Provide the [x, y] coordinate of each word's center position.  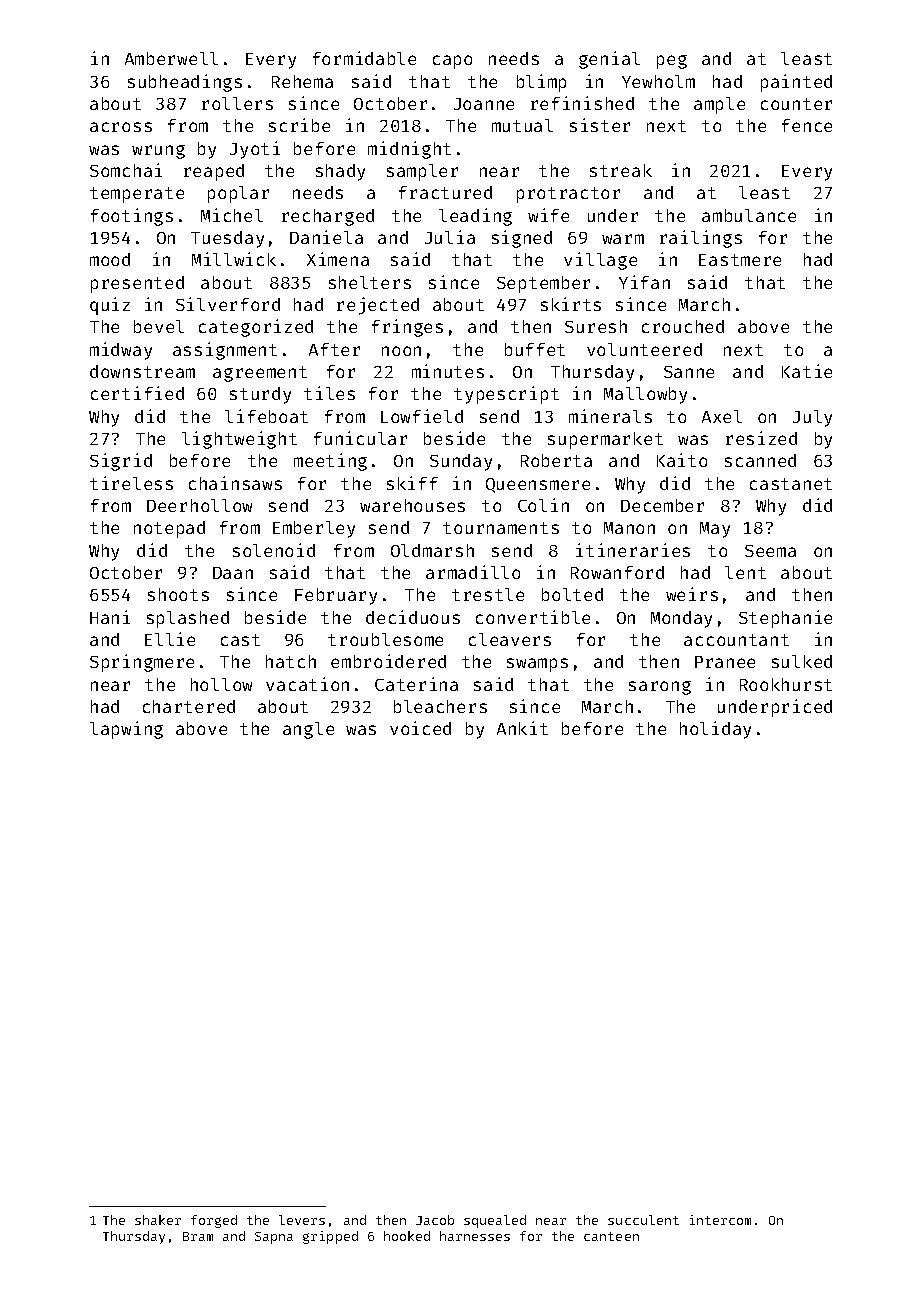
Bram [198, 1236]
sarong [660, 688]
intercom [720, 1220]
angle [308, 730]
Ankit [522, 728]
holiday [715, 730]
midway [121, 351]
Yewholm [658, 81]
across [121, 127]
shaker [158, 1220]
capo [452, 62]
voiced [420, 728]
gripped [330, 1237]
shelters [370, 282]
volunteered [644, 349]
